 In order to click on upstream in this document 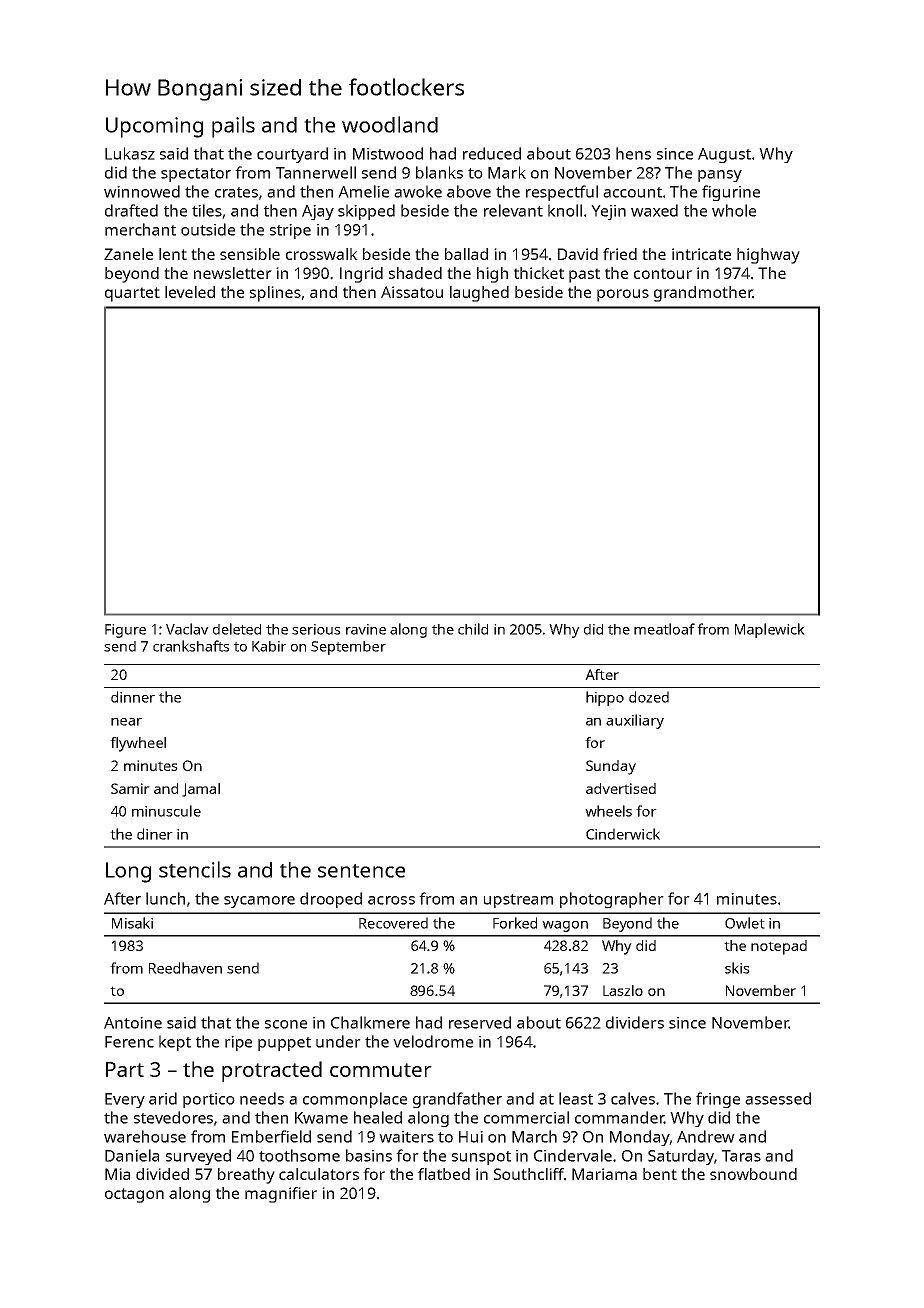, I will do `click(518, 901)`.
